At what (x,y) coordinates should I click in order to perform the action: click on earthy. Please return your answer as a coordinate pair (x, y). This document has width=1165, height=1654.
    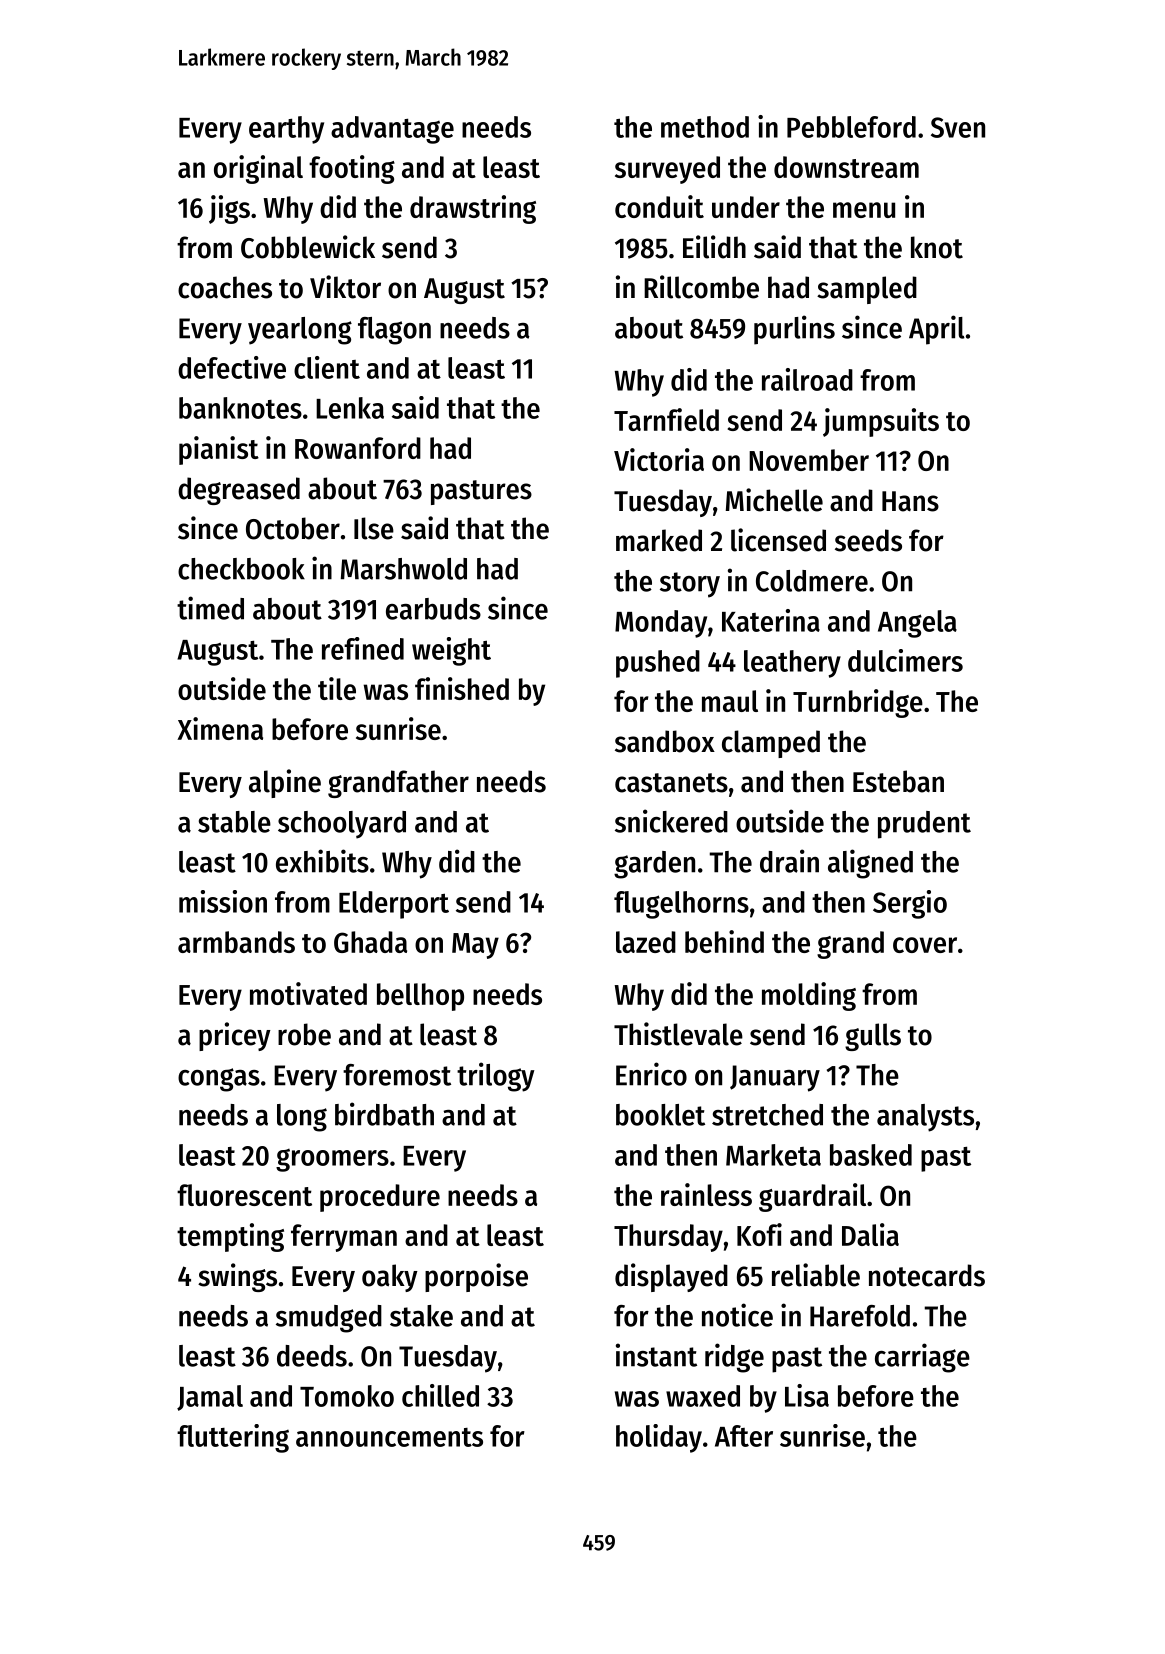
    Looking at the image, I should click on (286, 130).
